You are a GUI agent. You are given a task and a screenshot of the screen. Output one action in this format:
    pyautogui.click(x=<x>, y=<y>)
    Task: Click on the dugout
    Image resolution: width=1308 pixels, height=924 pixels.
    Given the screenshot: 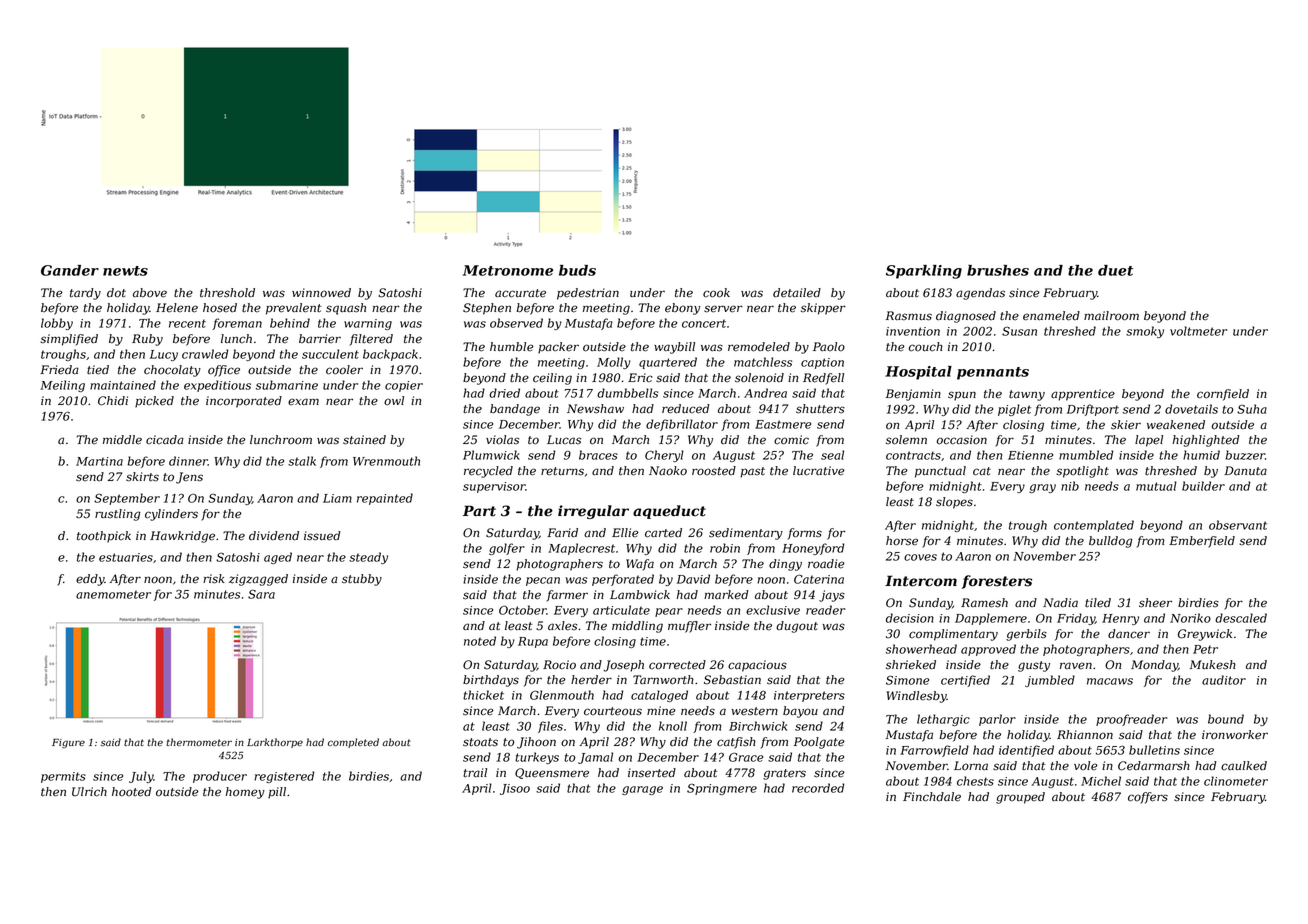 What is the action you would take?
    pyautogui.click(x=797, y=627)
